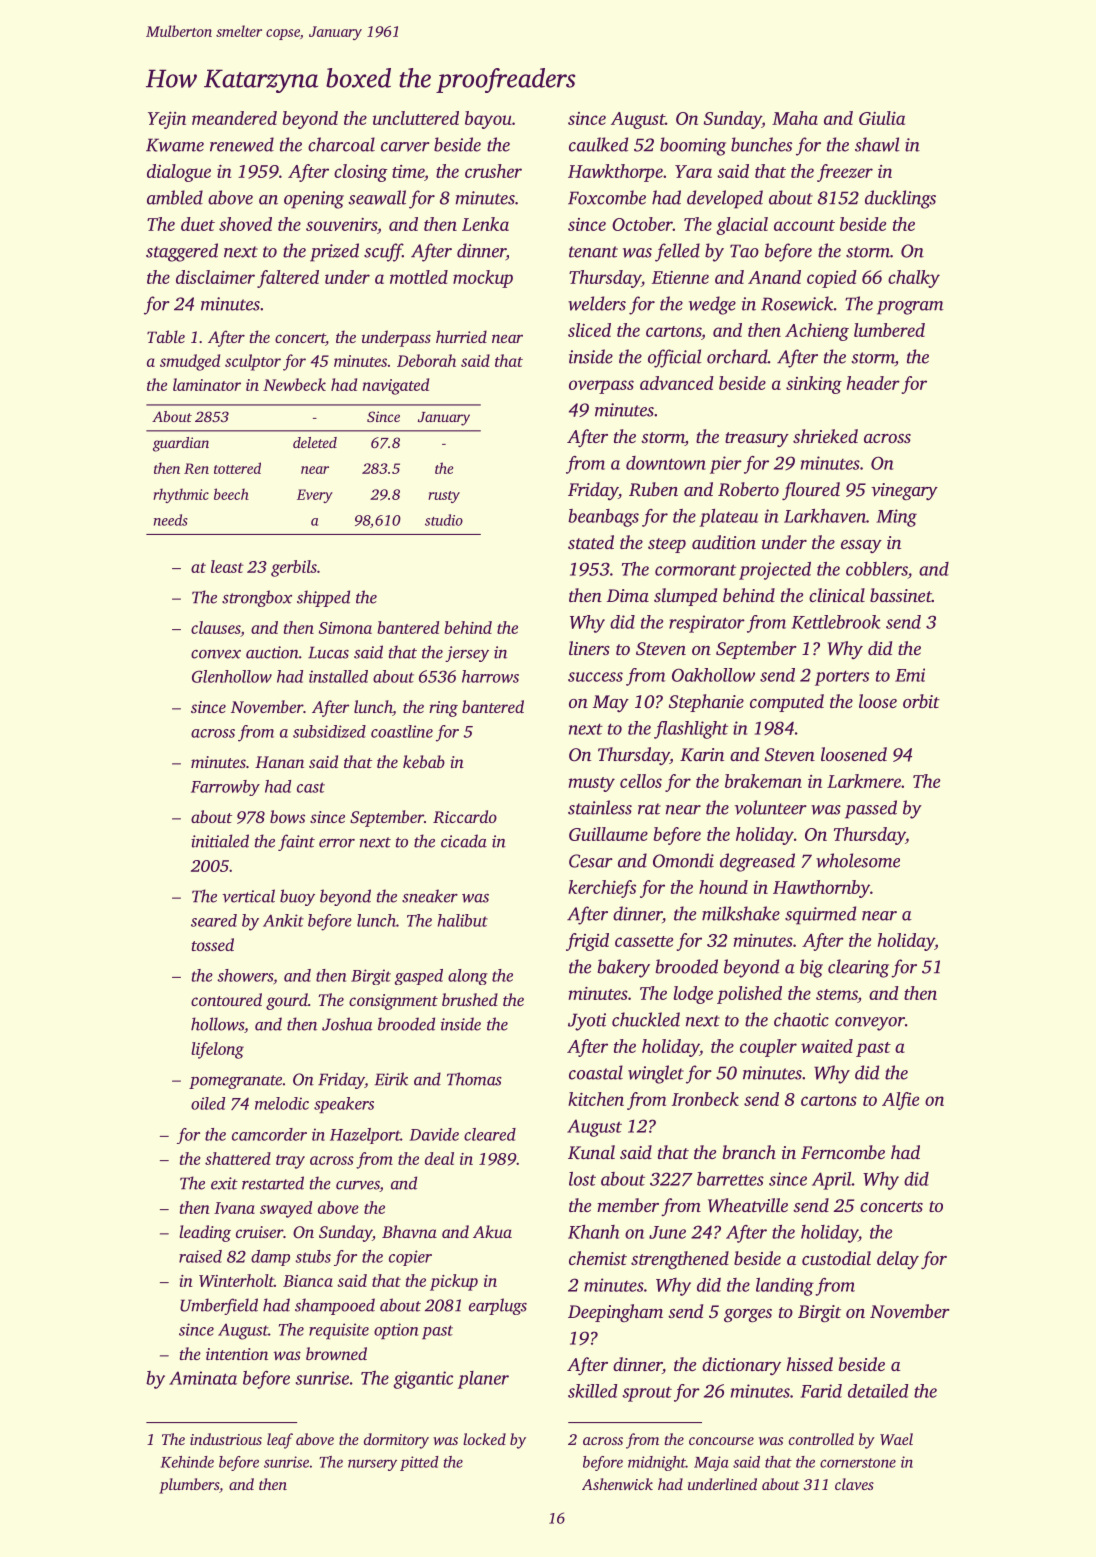 This document has height=1557, width=1096. What do you see at coordinates (484, 1439) in the document?
I see `locked` at bounding box center [484, 1439].
